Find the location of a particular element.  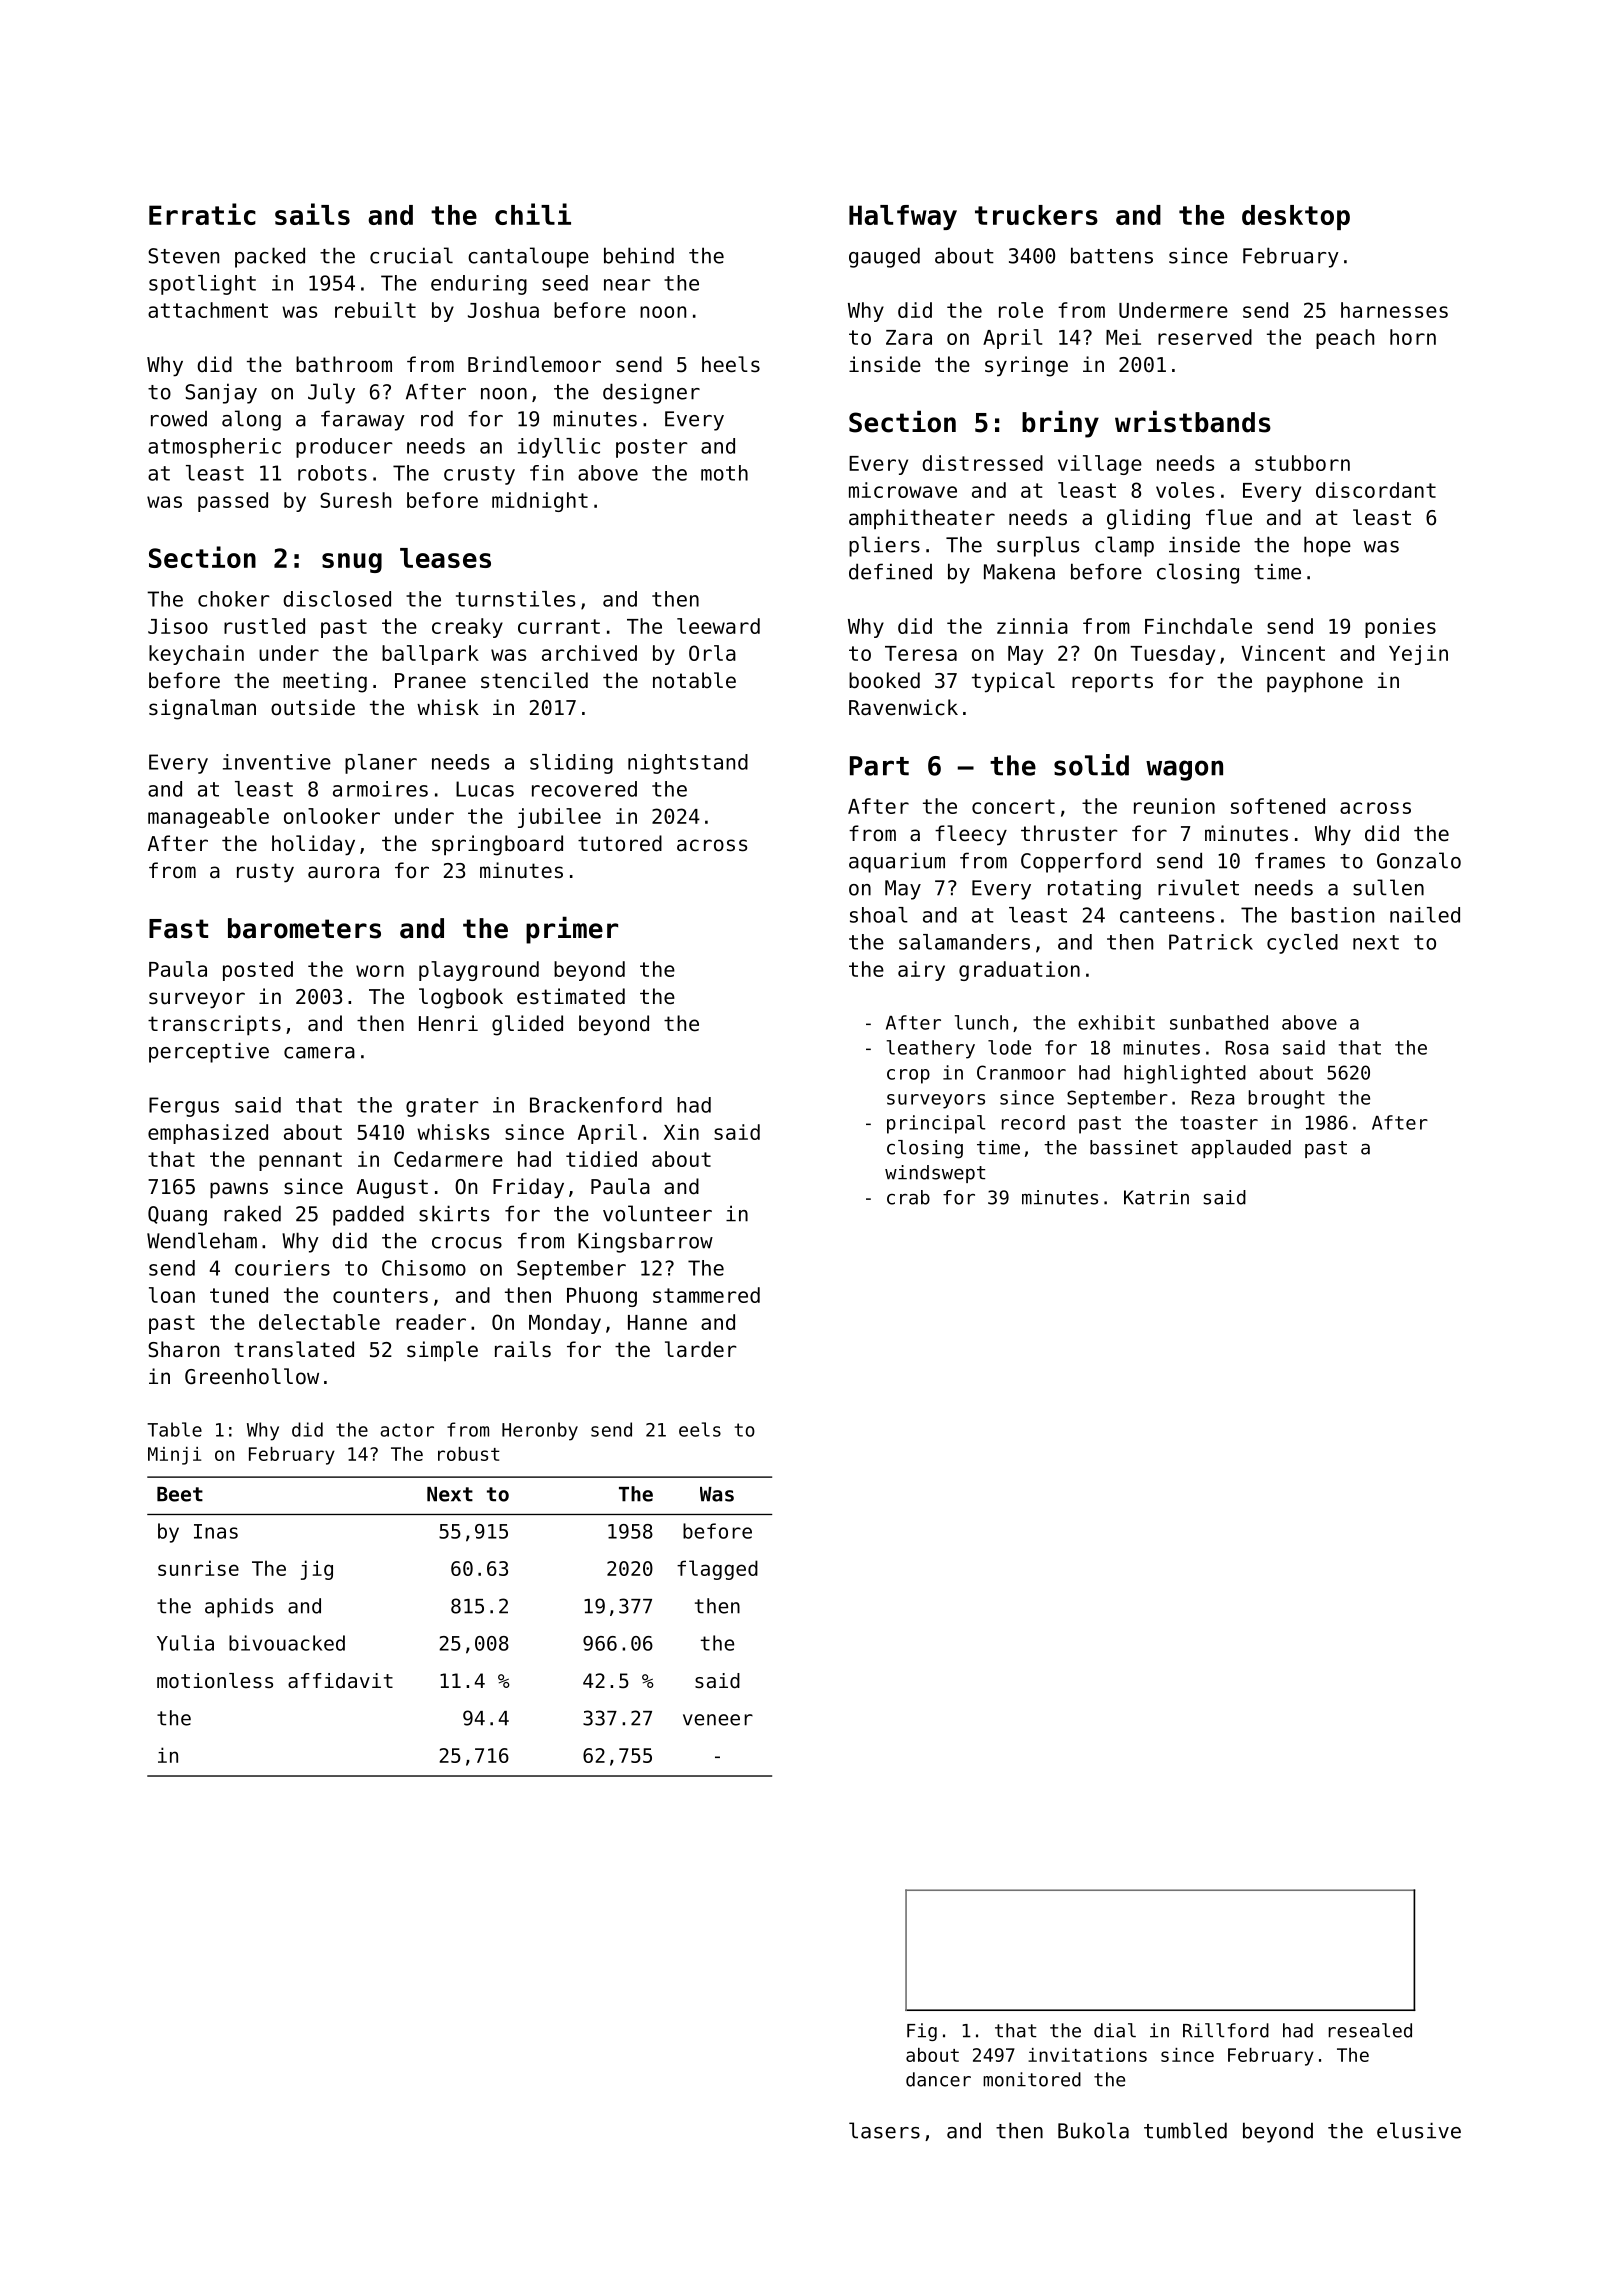

Gonzalo is located at coordinates (1419, 860).
